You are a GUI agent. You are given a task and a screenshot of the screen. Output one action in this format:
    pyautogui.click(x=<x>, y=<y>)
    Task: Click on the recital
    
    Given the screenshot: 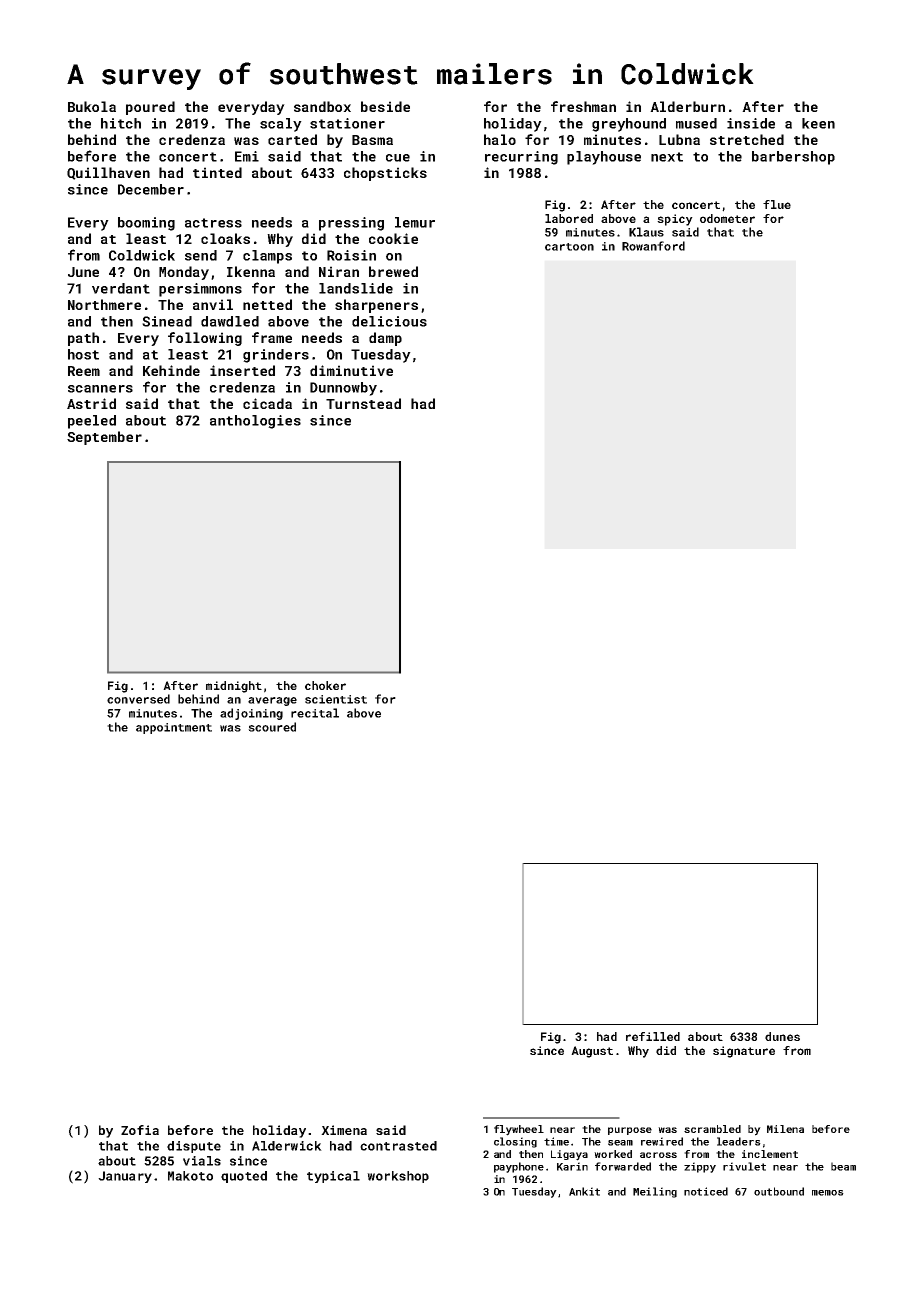 What is the action you would take?
    pyautogui.click(x=315, y=713)
